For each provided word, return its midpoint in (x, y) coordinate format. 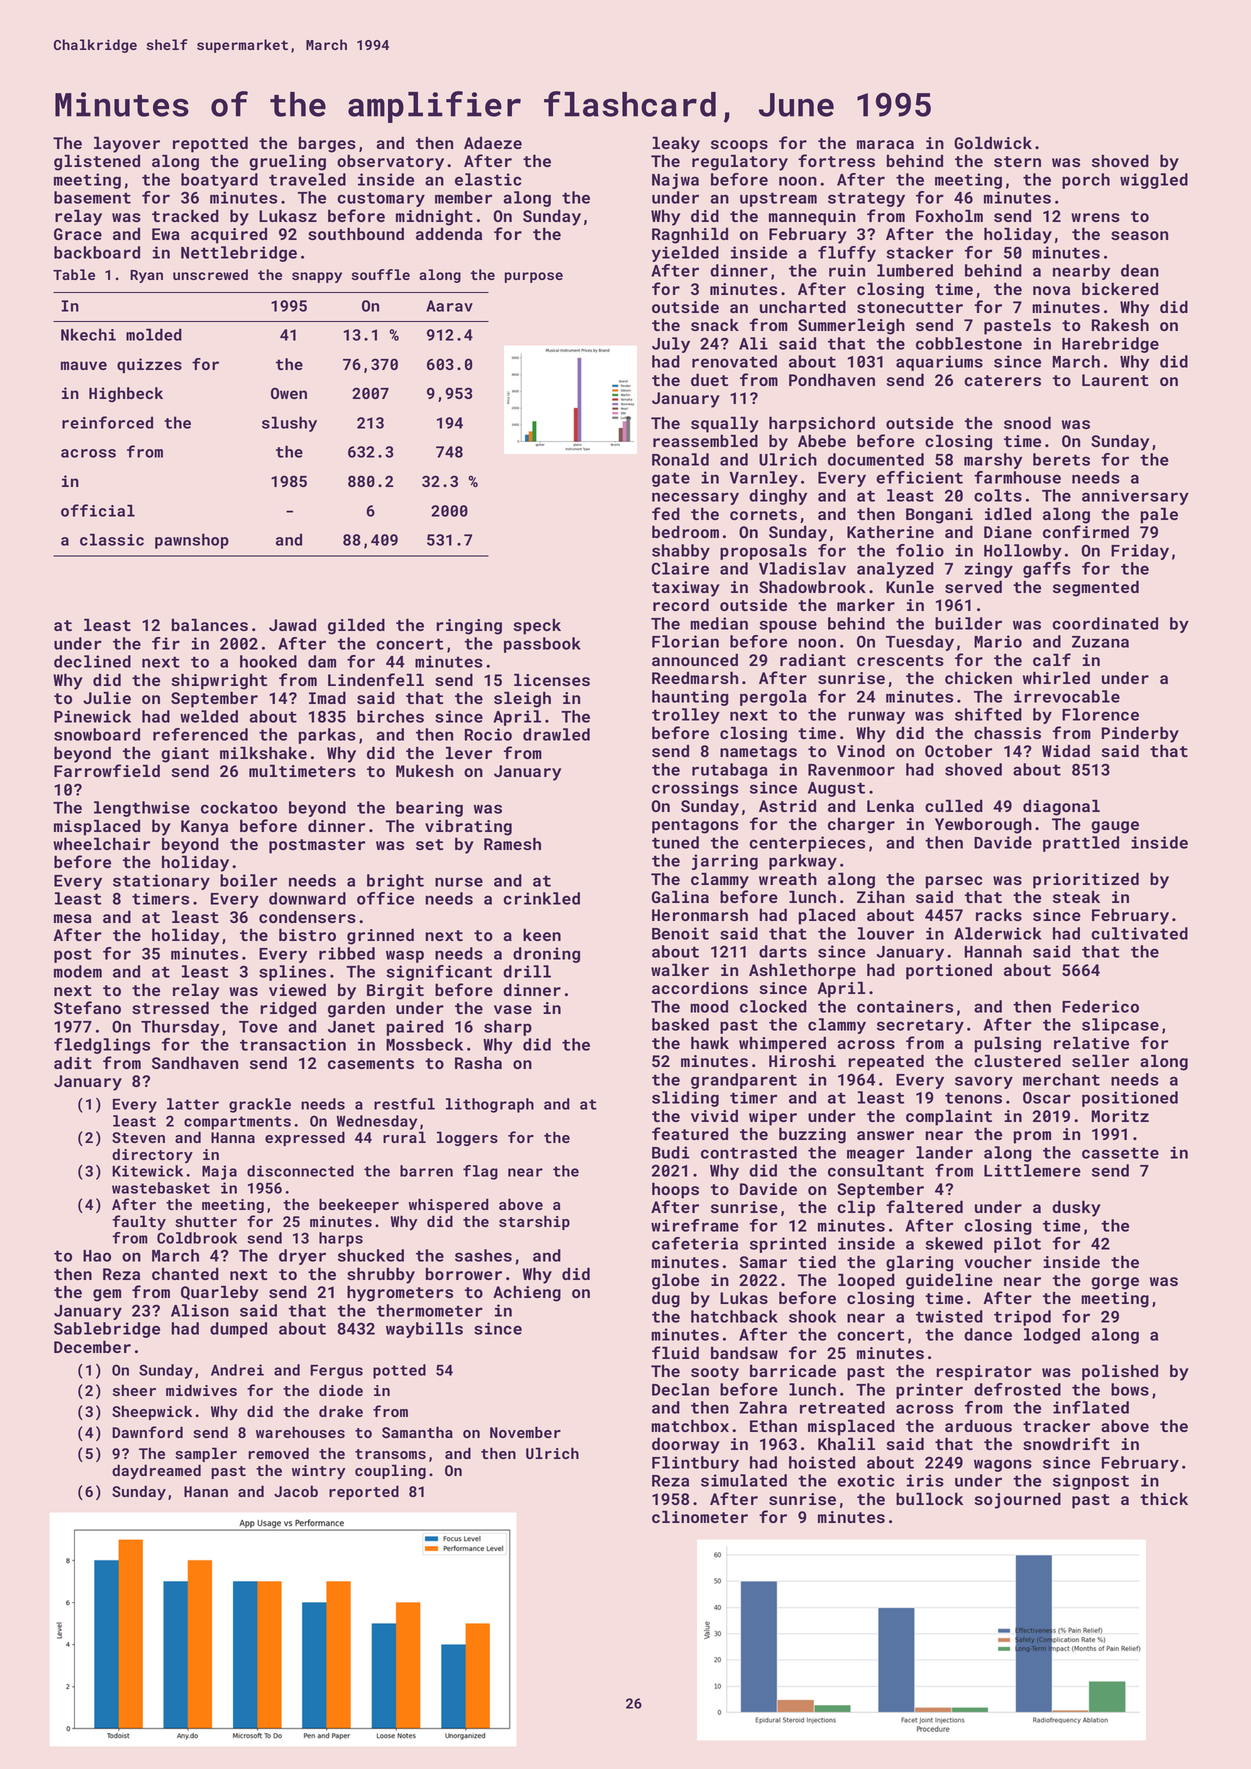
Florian (685, 641)
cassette (1120, 1153)
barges (327, 144)
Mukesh (424, 770)
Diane (1008, 532)
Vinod (861, 750)
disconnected (300, 1171)
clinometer (700, 1516)
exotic (866, 1480)
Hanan (206, 1491)
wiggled (1154, 181)
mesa (73, 918)
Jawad (292, 624)
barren (426, 1171)
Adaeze (493, 142)
